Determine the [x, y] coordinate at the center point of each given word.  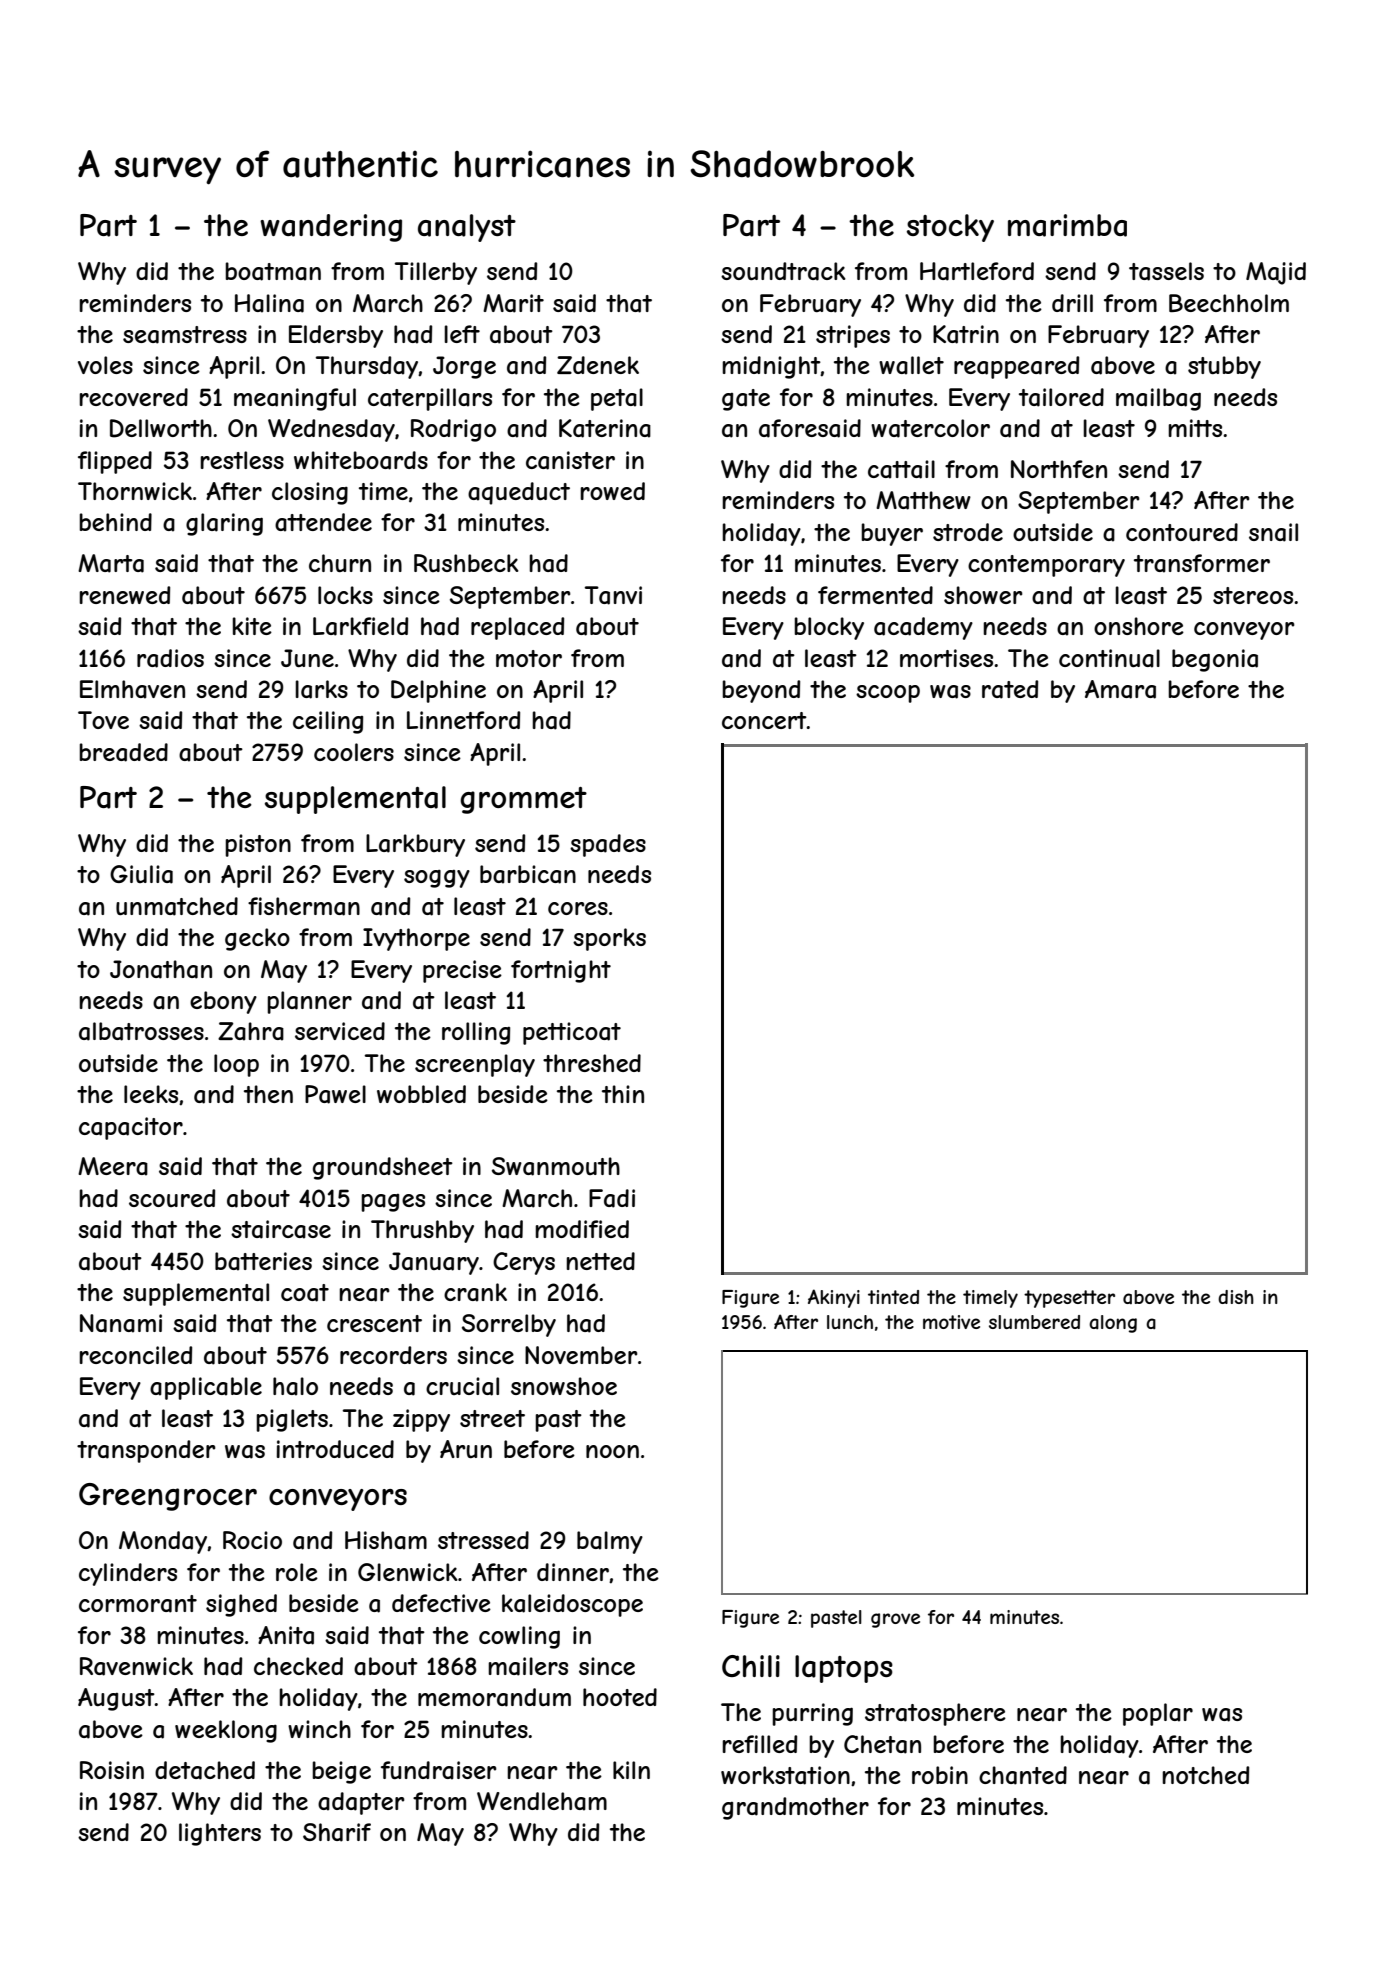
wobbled [421, 1094]
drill [1072, 303]
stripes [853, 336]
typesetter [1069, 1299]
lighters [220, 1834]
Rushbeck [466, 563]
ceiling [328, 722]
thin [623, 1094]
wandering [331, 228]
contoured [1182, 532]
